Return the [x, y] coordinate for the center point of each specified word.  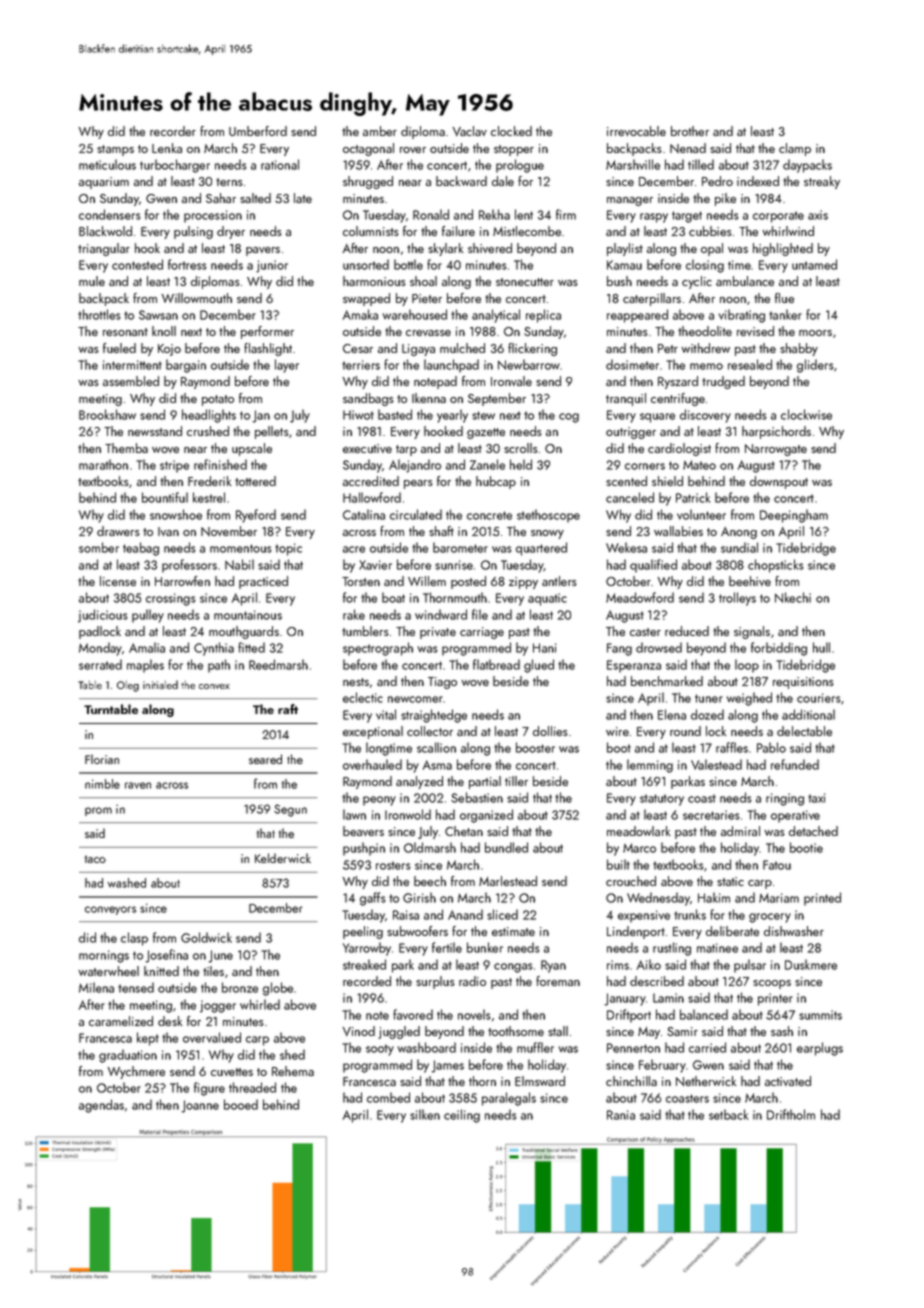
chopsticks [776, 566]
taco [95, 859]
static [730, 881]
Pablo [771, 747]
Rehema [293, 1071]
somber [99, 547]
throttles [99, 314]
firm [566, 214]
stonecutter [525, 282]
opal [712, 249]
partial [485, 782]
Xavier [375, 565]
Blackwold [105, 231]
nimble [102, 784]
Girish [419, 897]
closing [705, 266]
